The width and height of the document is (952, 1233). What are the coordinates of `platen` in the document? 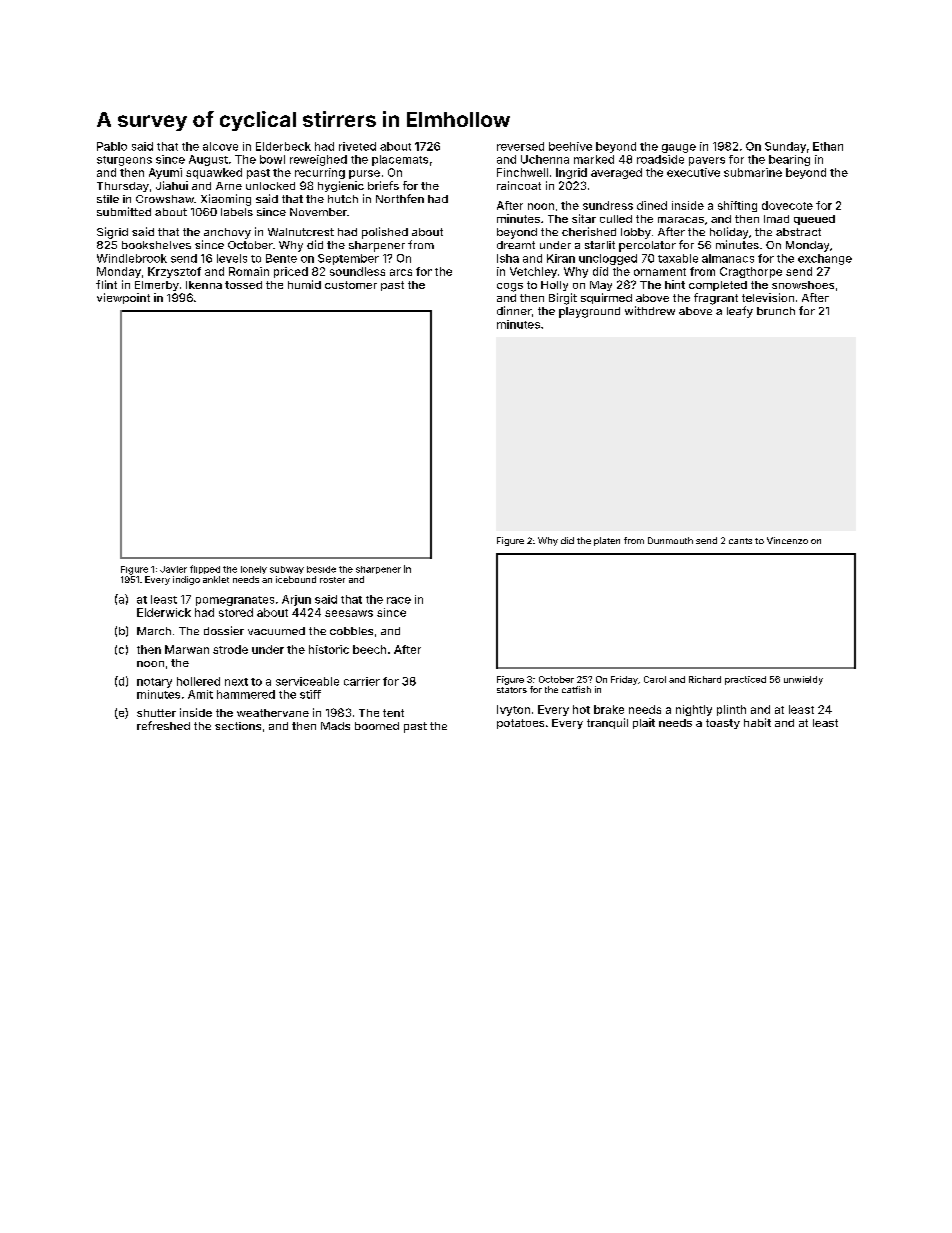 It's located at (607, 541).
